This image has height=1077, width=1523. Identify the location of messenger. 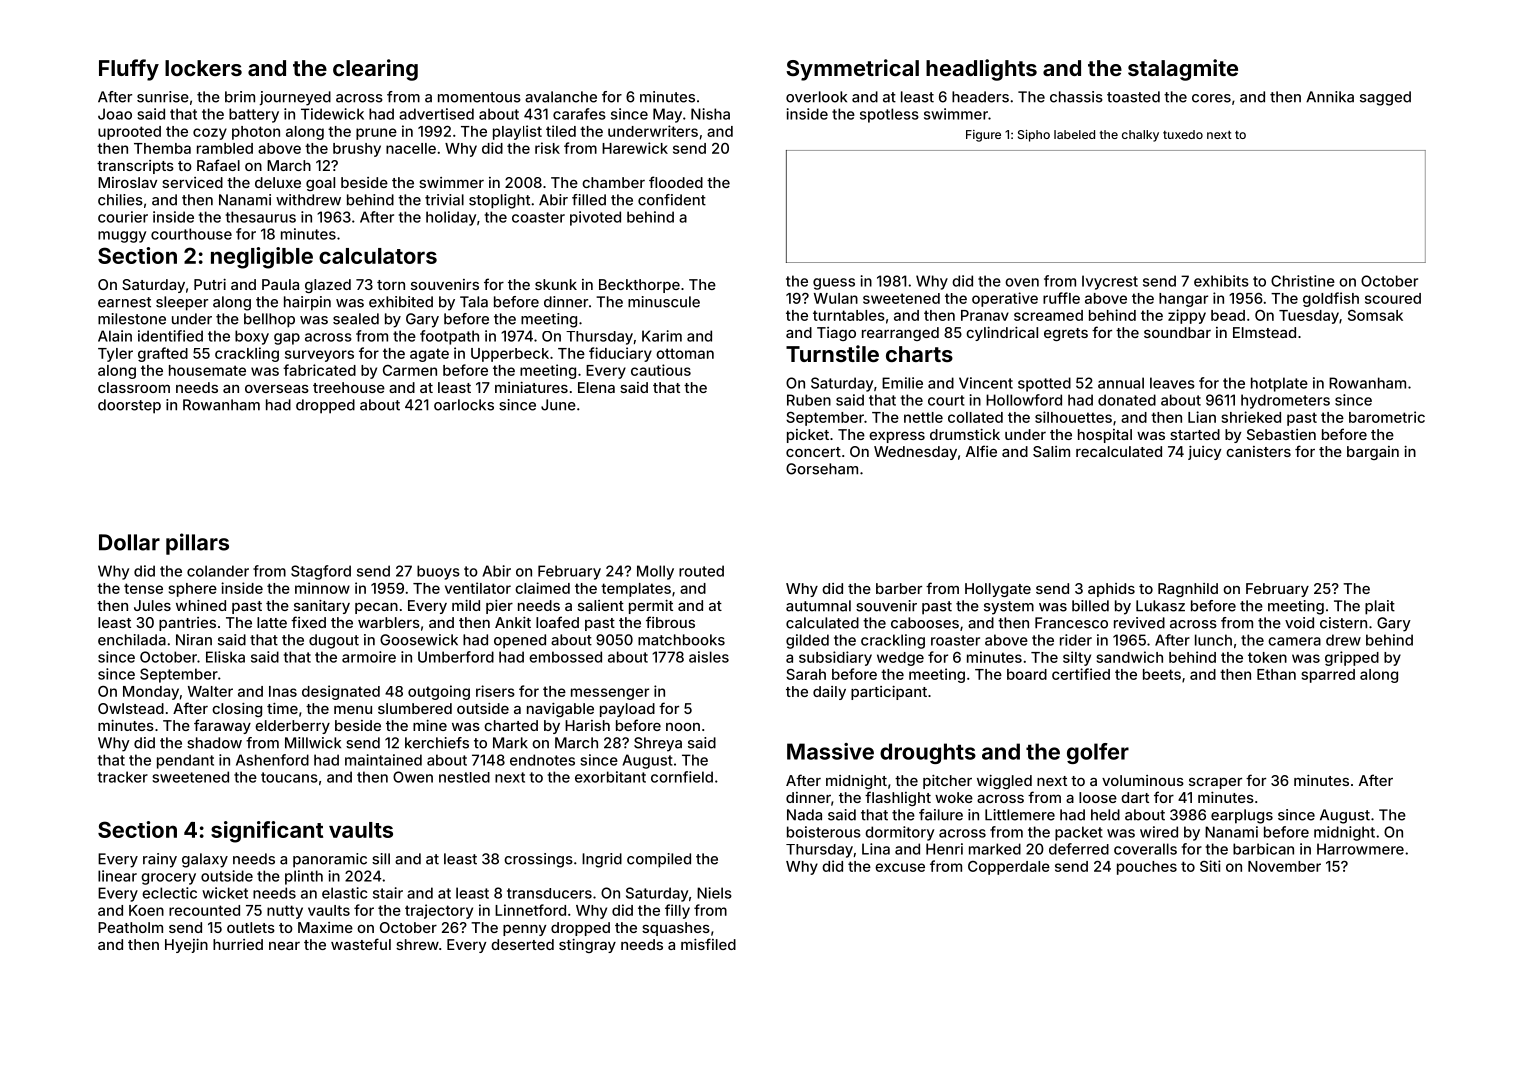
(610, 694).
